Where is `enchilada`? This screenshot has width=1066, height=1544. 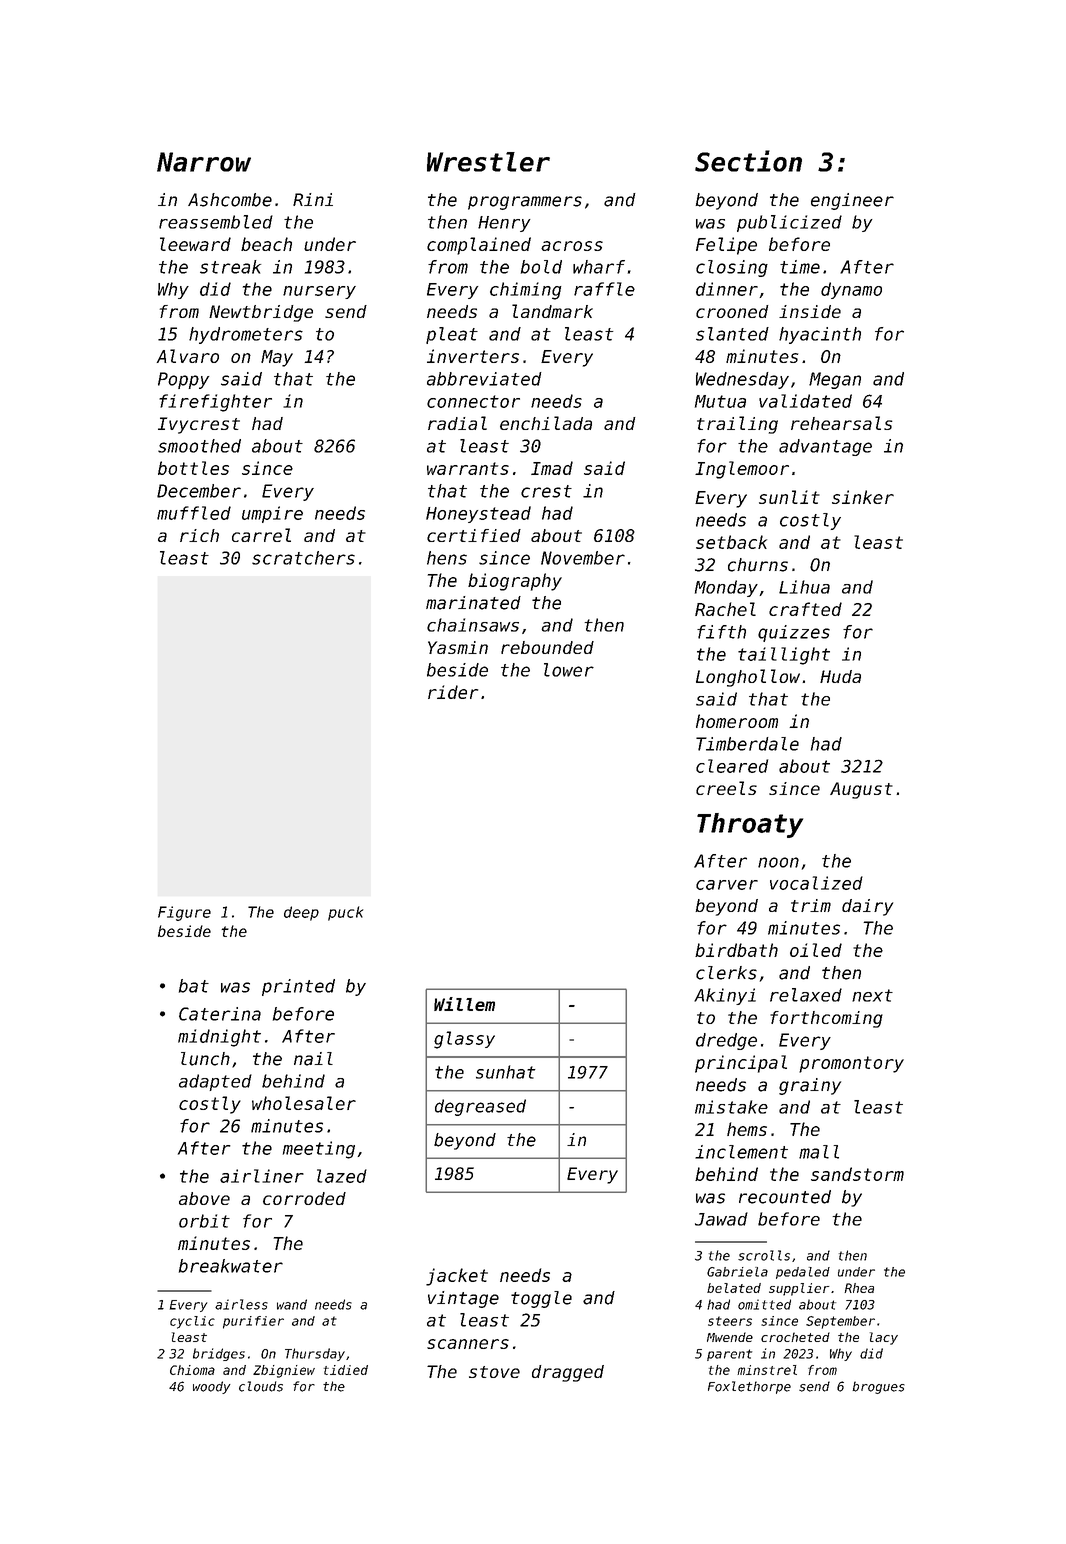 enchilada is located at coordinates (546, 423).
